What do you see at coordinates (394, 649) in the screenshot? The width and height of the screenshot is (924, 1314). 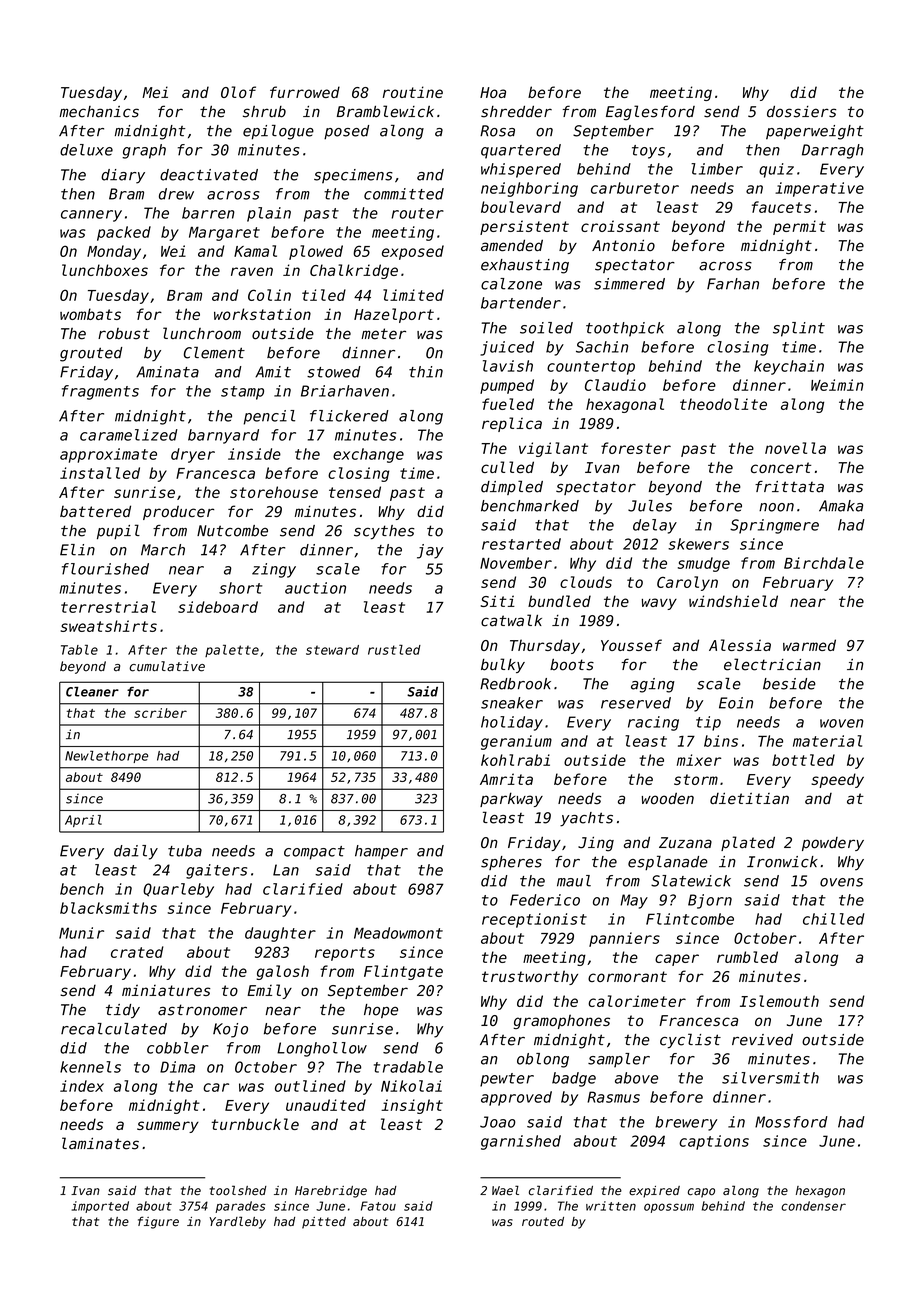 I see `rustled` at bounding box center [394, 649].
